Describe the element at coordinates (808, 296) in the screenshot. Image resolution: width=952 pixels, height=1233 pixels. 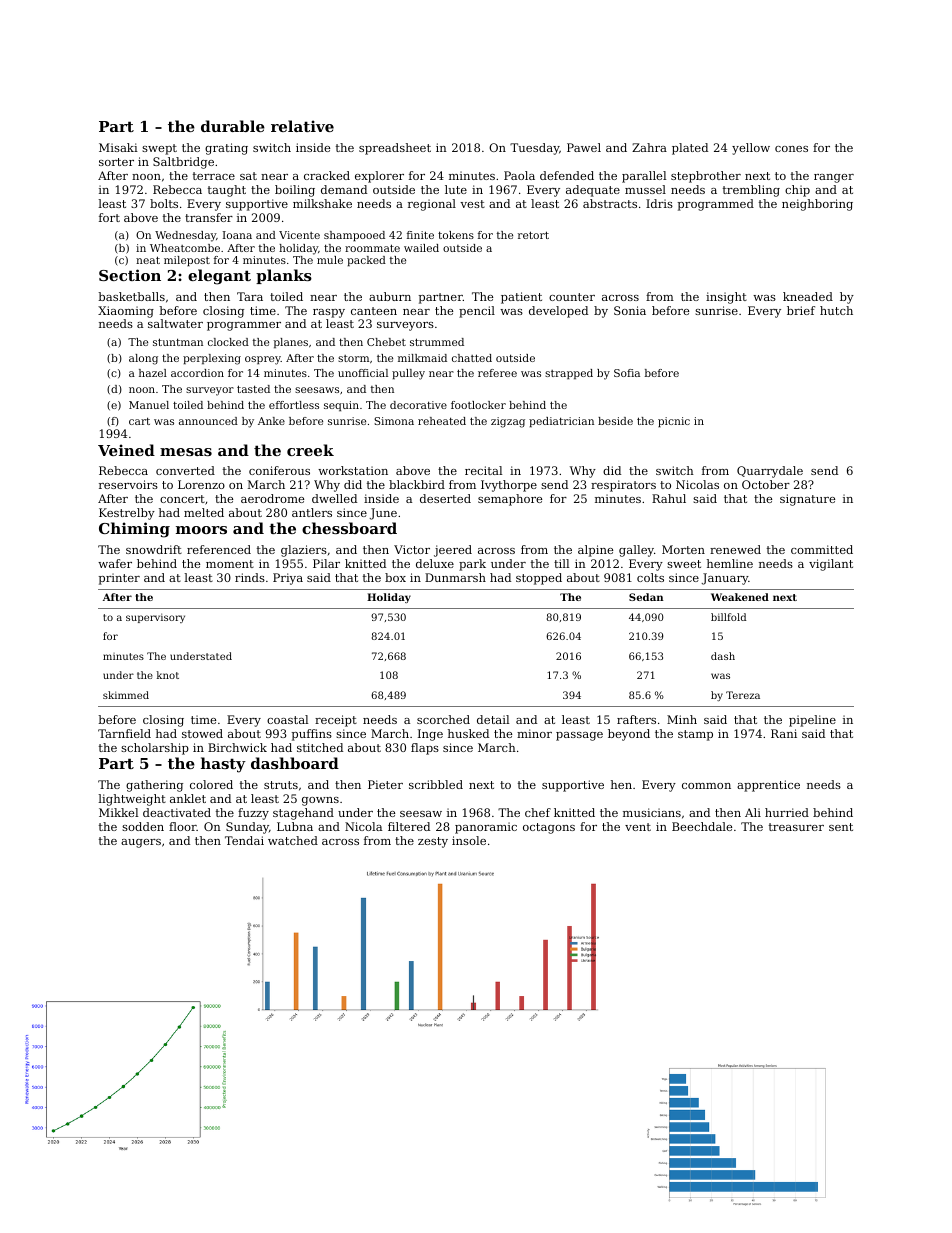
I see `kneaded` at that location.
